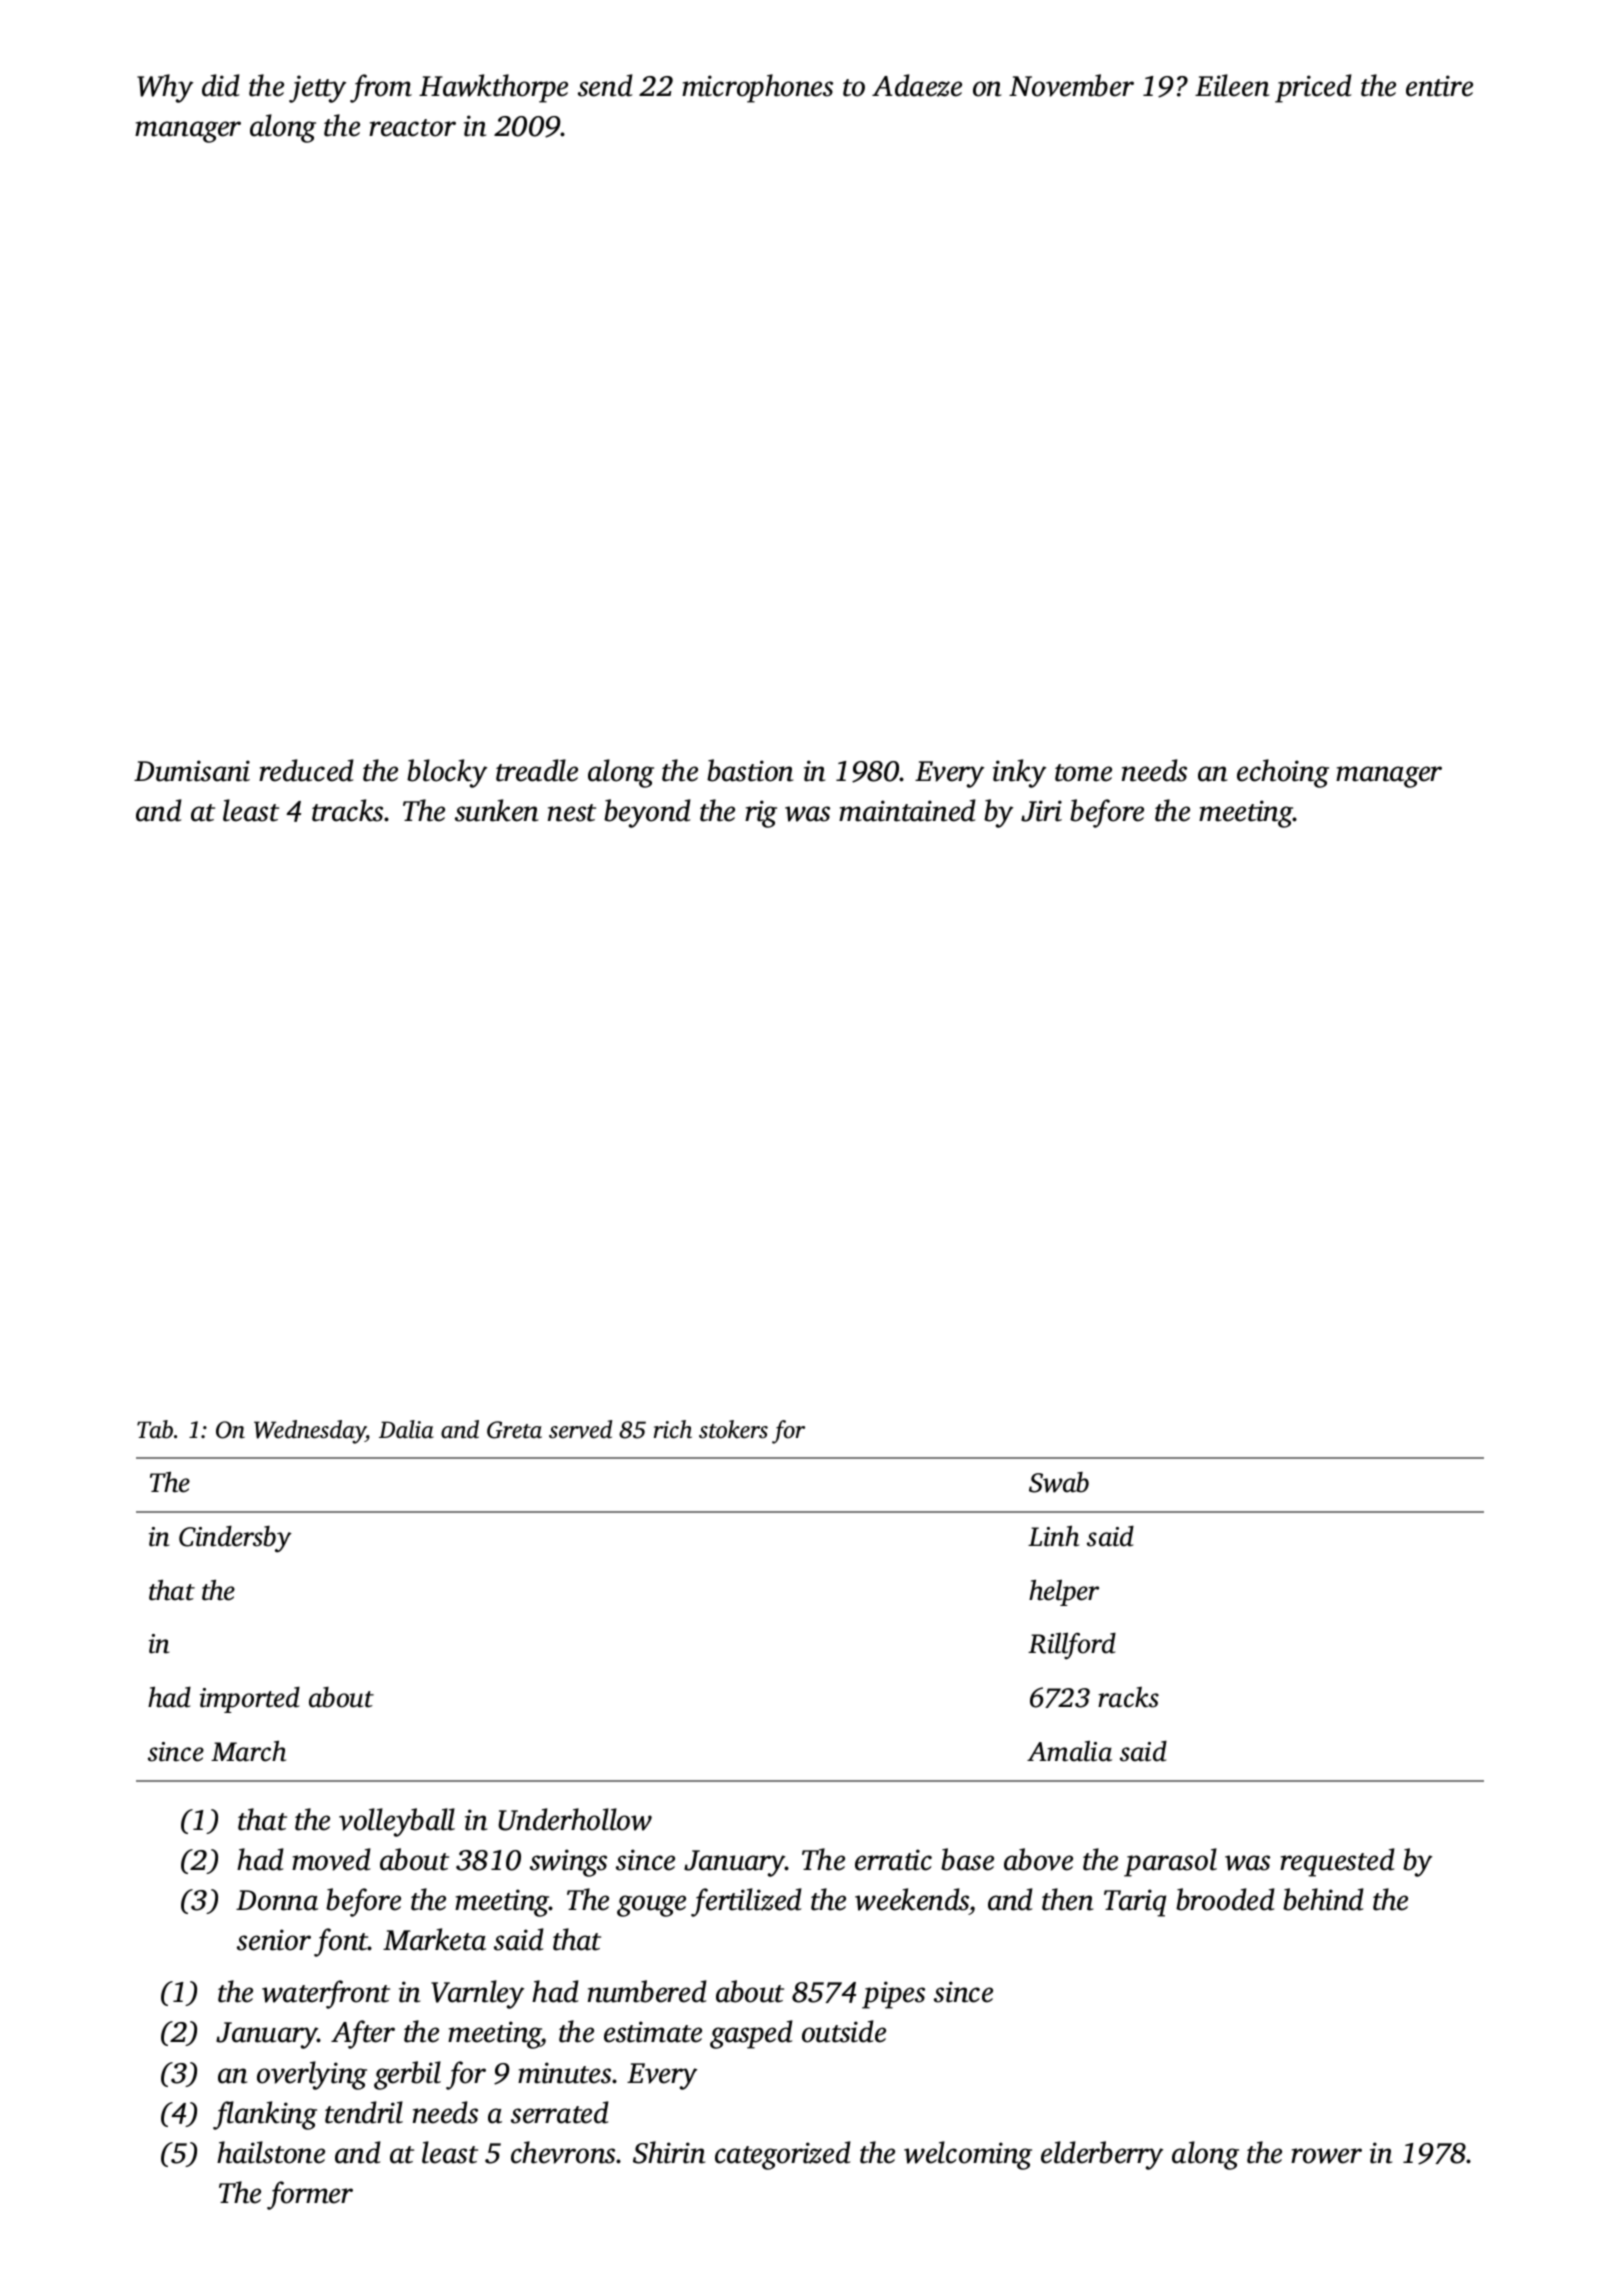 The image size is (1620, 2292). What do you see at coordinates (412, 128) in the screenshot?
I see `reactor` at bounding box center [412, 128].
